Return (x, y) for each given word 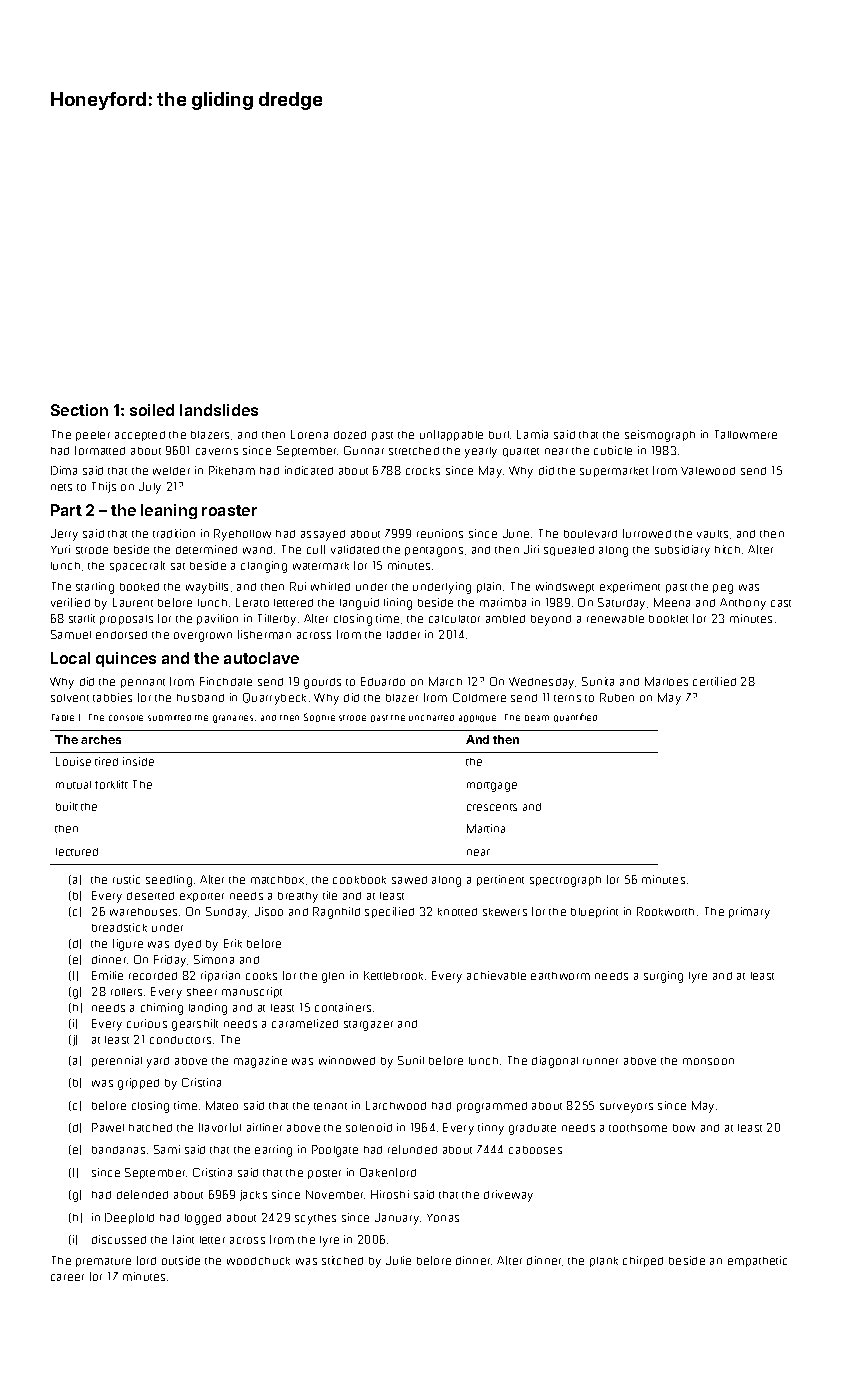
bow (684, 1128)
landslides (219, 410)
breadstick (119, 927)
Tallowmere (746, 434)
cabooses (535, 1150)
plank (604, 1262)
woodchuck (258, 1261)
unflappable (451, 435)
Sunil (411, 1060)
